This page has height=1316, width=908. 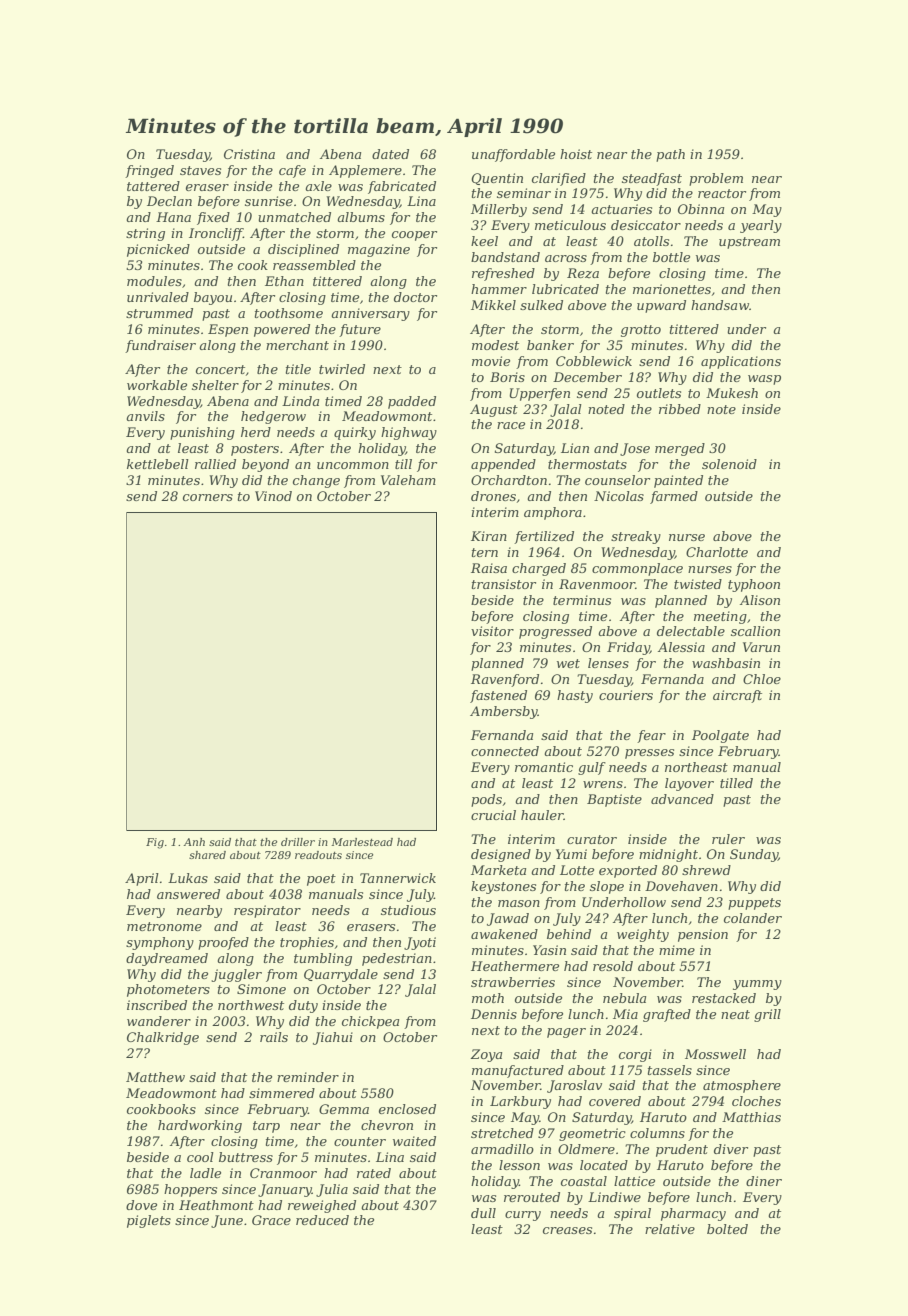 I want to click on path, so click(x=670, y=155).
